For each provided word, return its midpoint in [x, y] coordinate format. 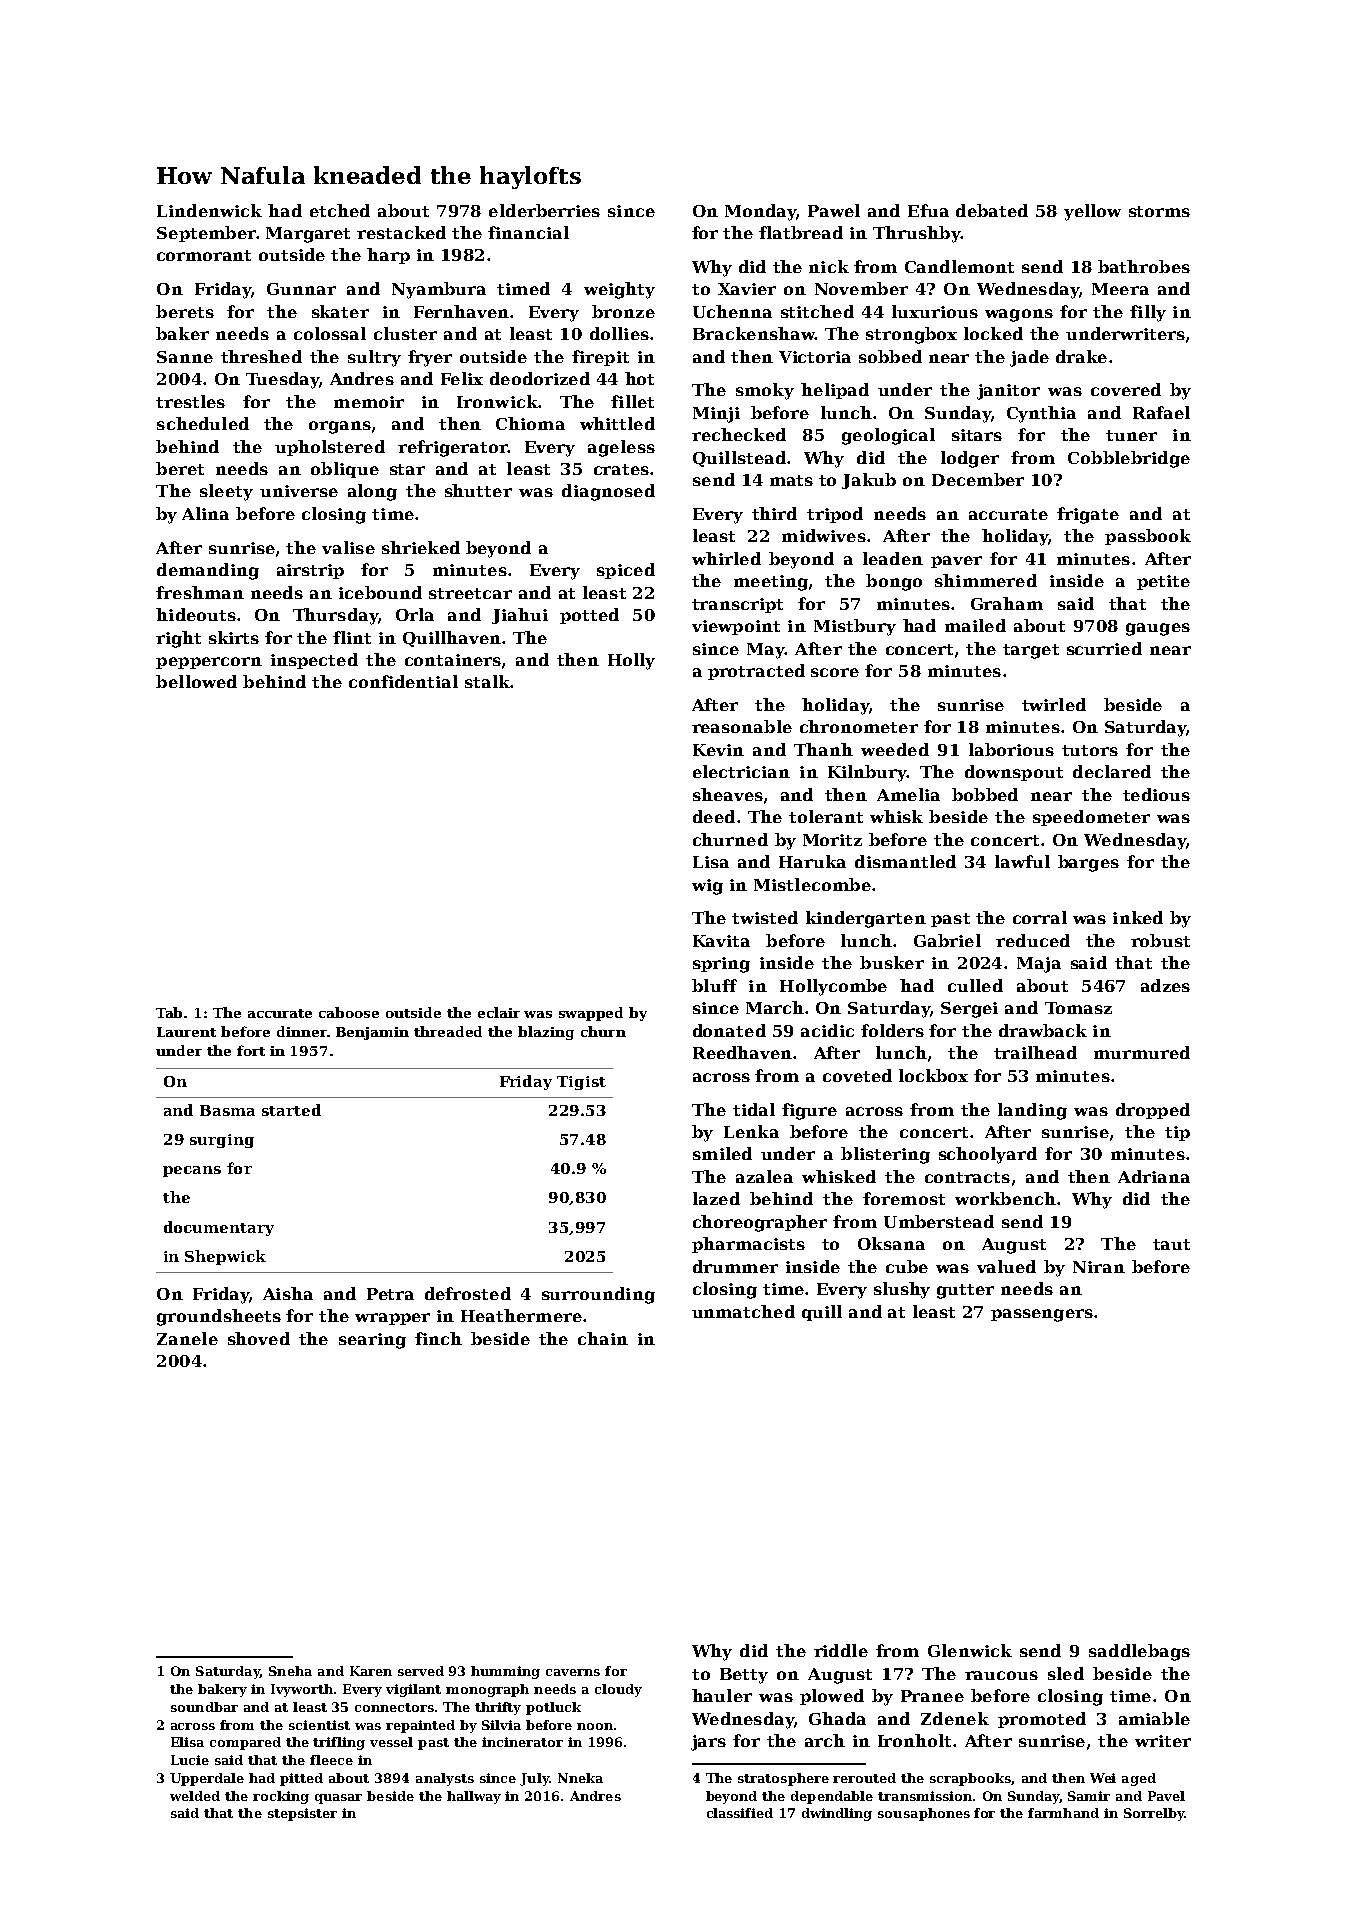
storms [1159, 211]
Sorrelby [1154, 1814]
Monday [761, 212]
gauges [1158, 629]
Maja [1039, 965]
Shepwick [225, 1257]
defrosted [468, 1293]
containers [453, 660]
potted [589, 616]
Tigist [581, 1083]
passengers [1042, 1315]
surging [222, 1141]
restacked [401, 232]
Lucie [190, 1760]
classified [740, 1813]
